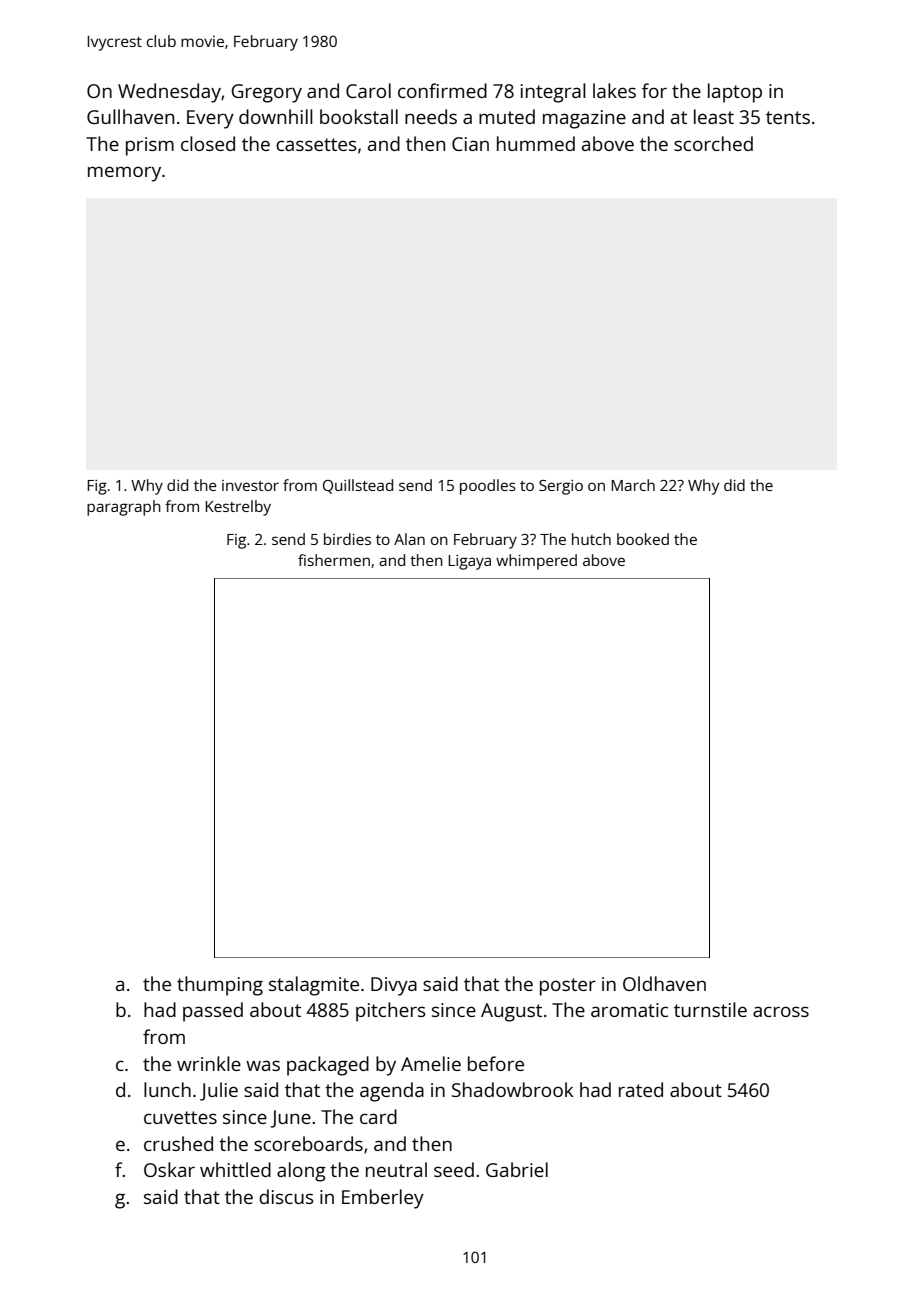 The image size is (924, 1308). What do you see at coordinates (469, 562) in the screenshot?
I see `Ligaya` at bounding box center [469, 562].
